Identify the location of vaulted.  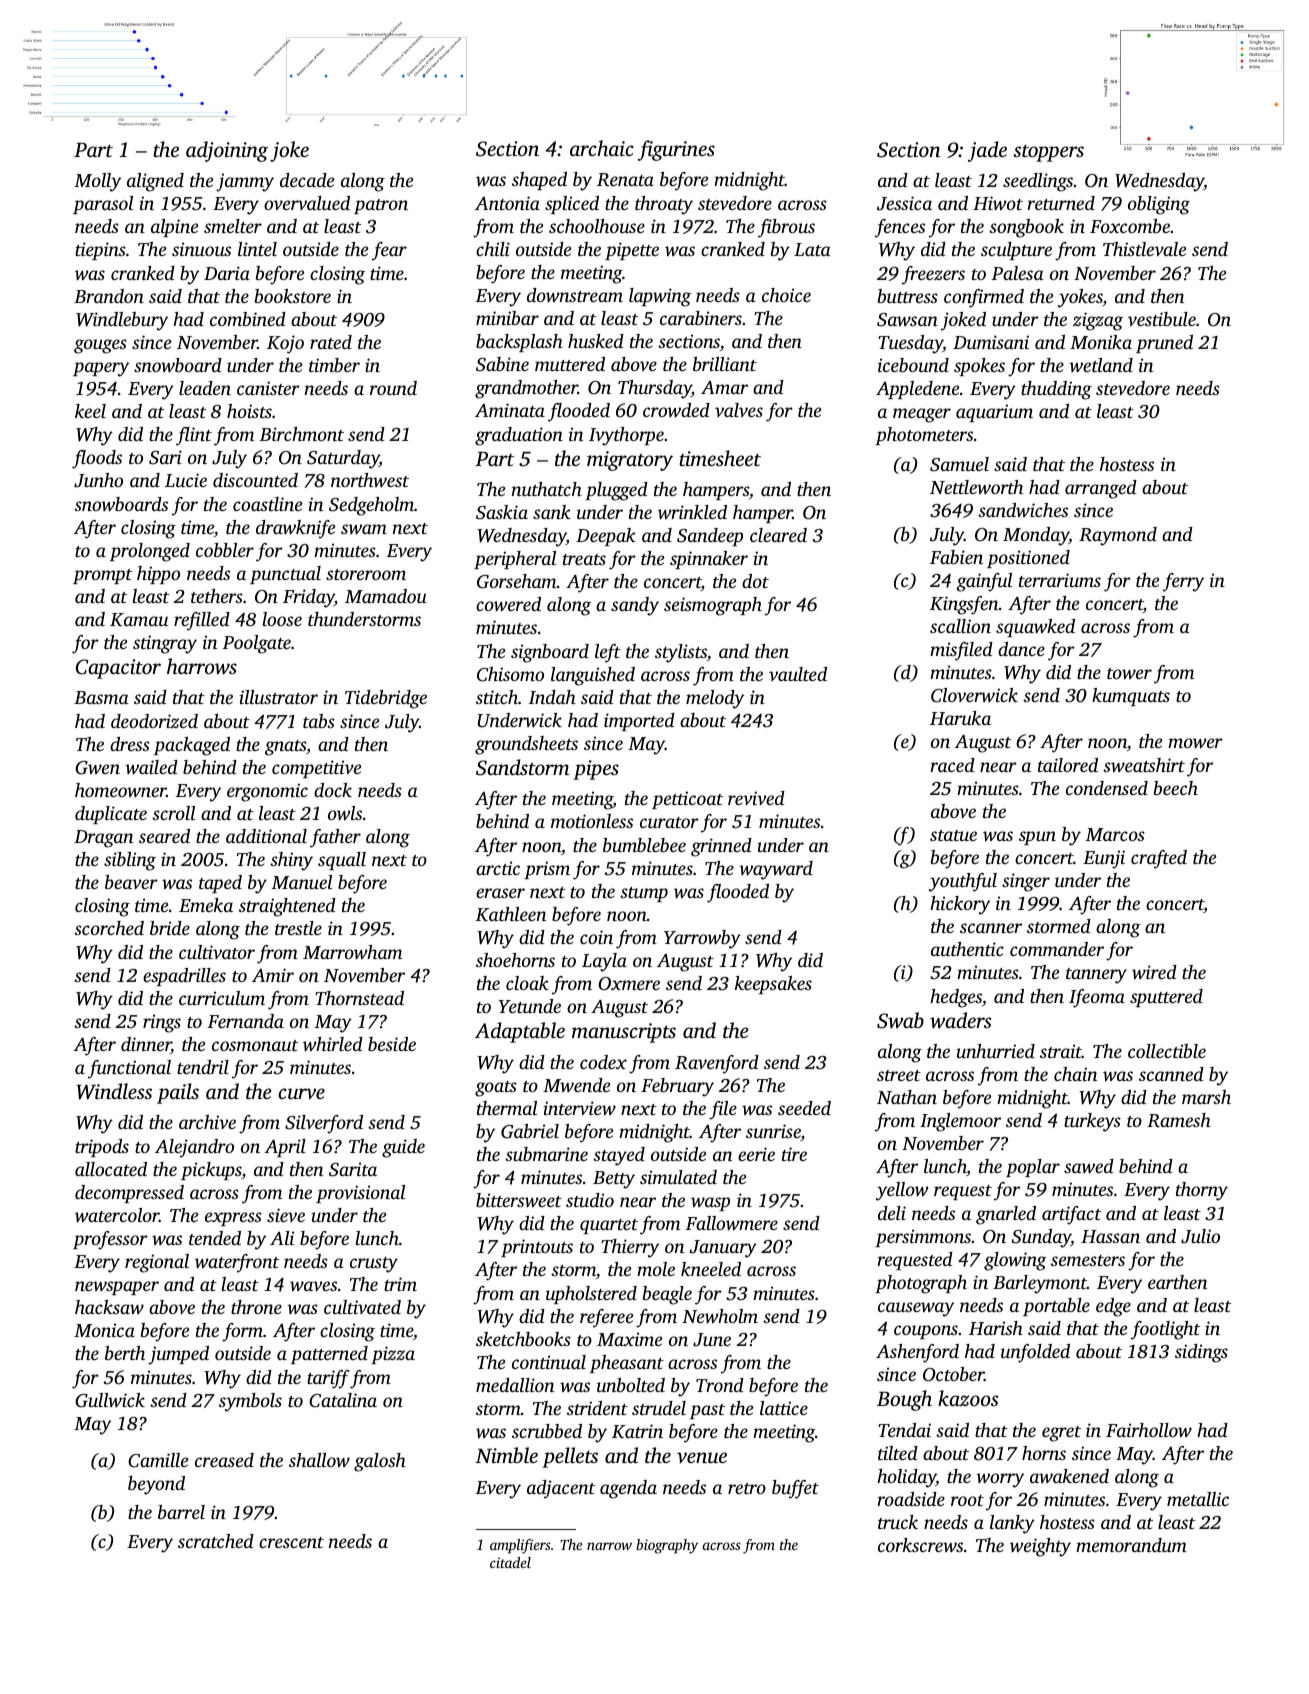
(798, 674).
